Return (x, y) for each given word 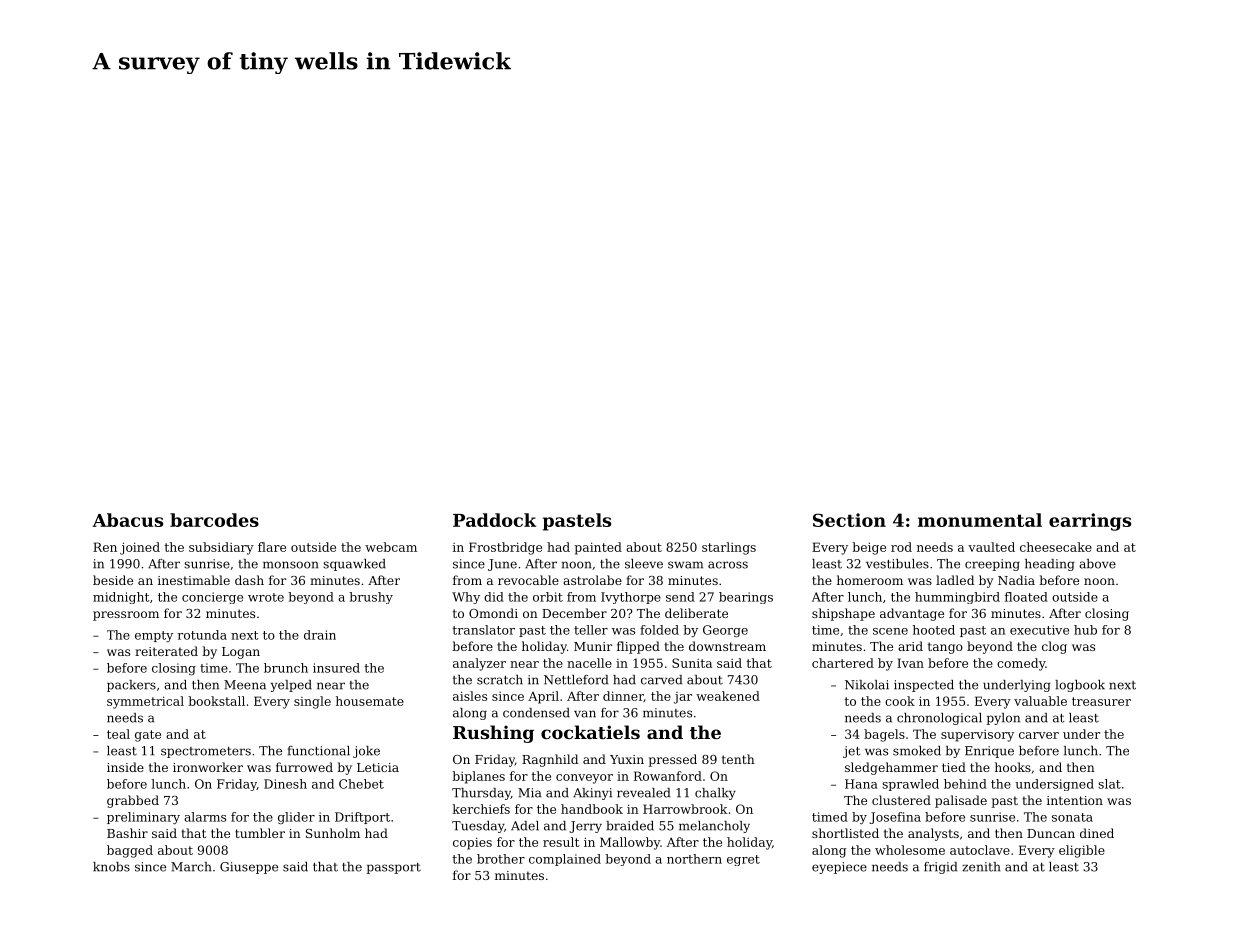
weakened (728, 696)
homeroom (870, 580)
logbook (1080, 686)
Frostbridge (505, 548)
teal (118, 734)
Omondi (493, 613)
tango (945, 648)
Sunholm (333, 833)
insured (336, 668)
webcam (391, 547)
